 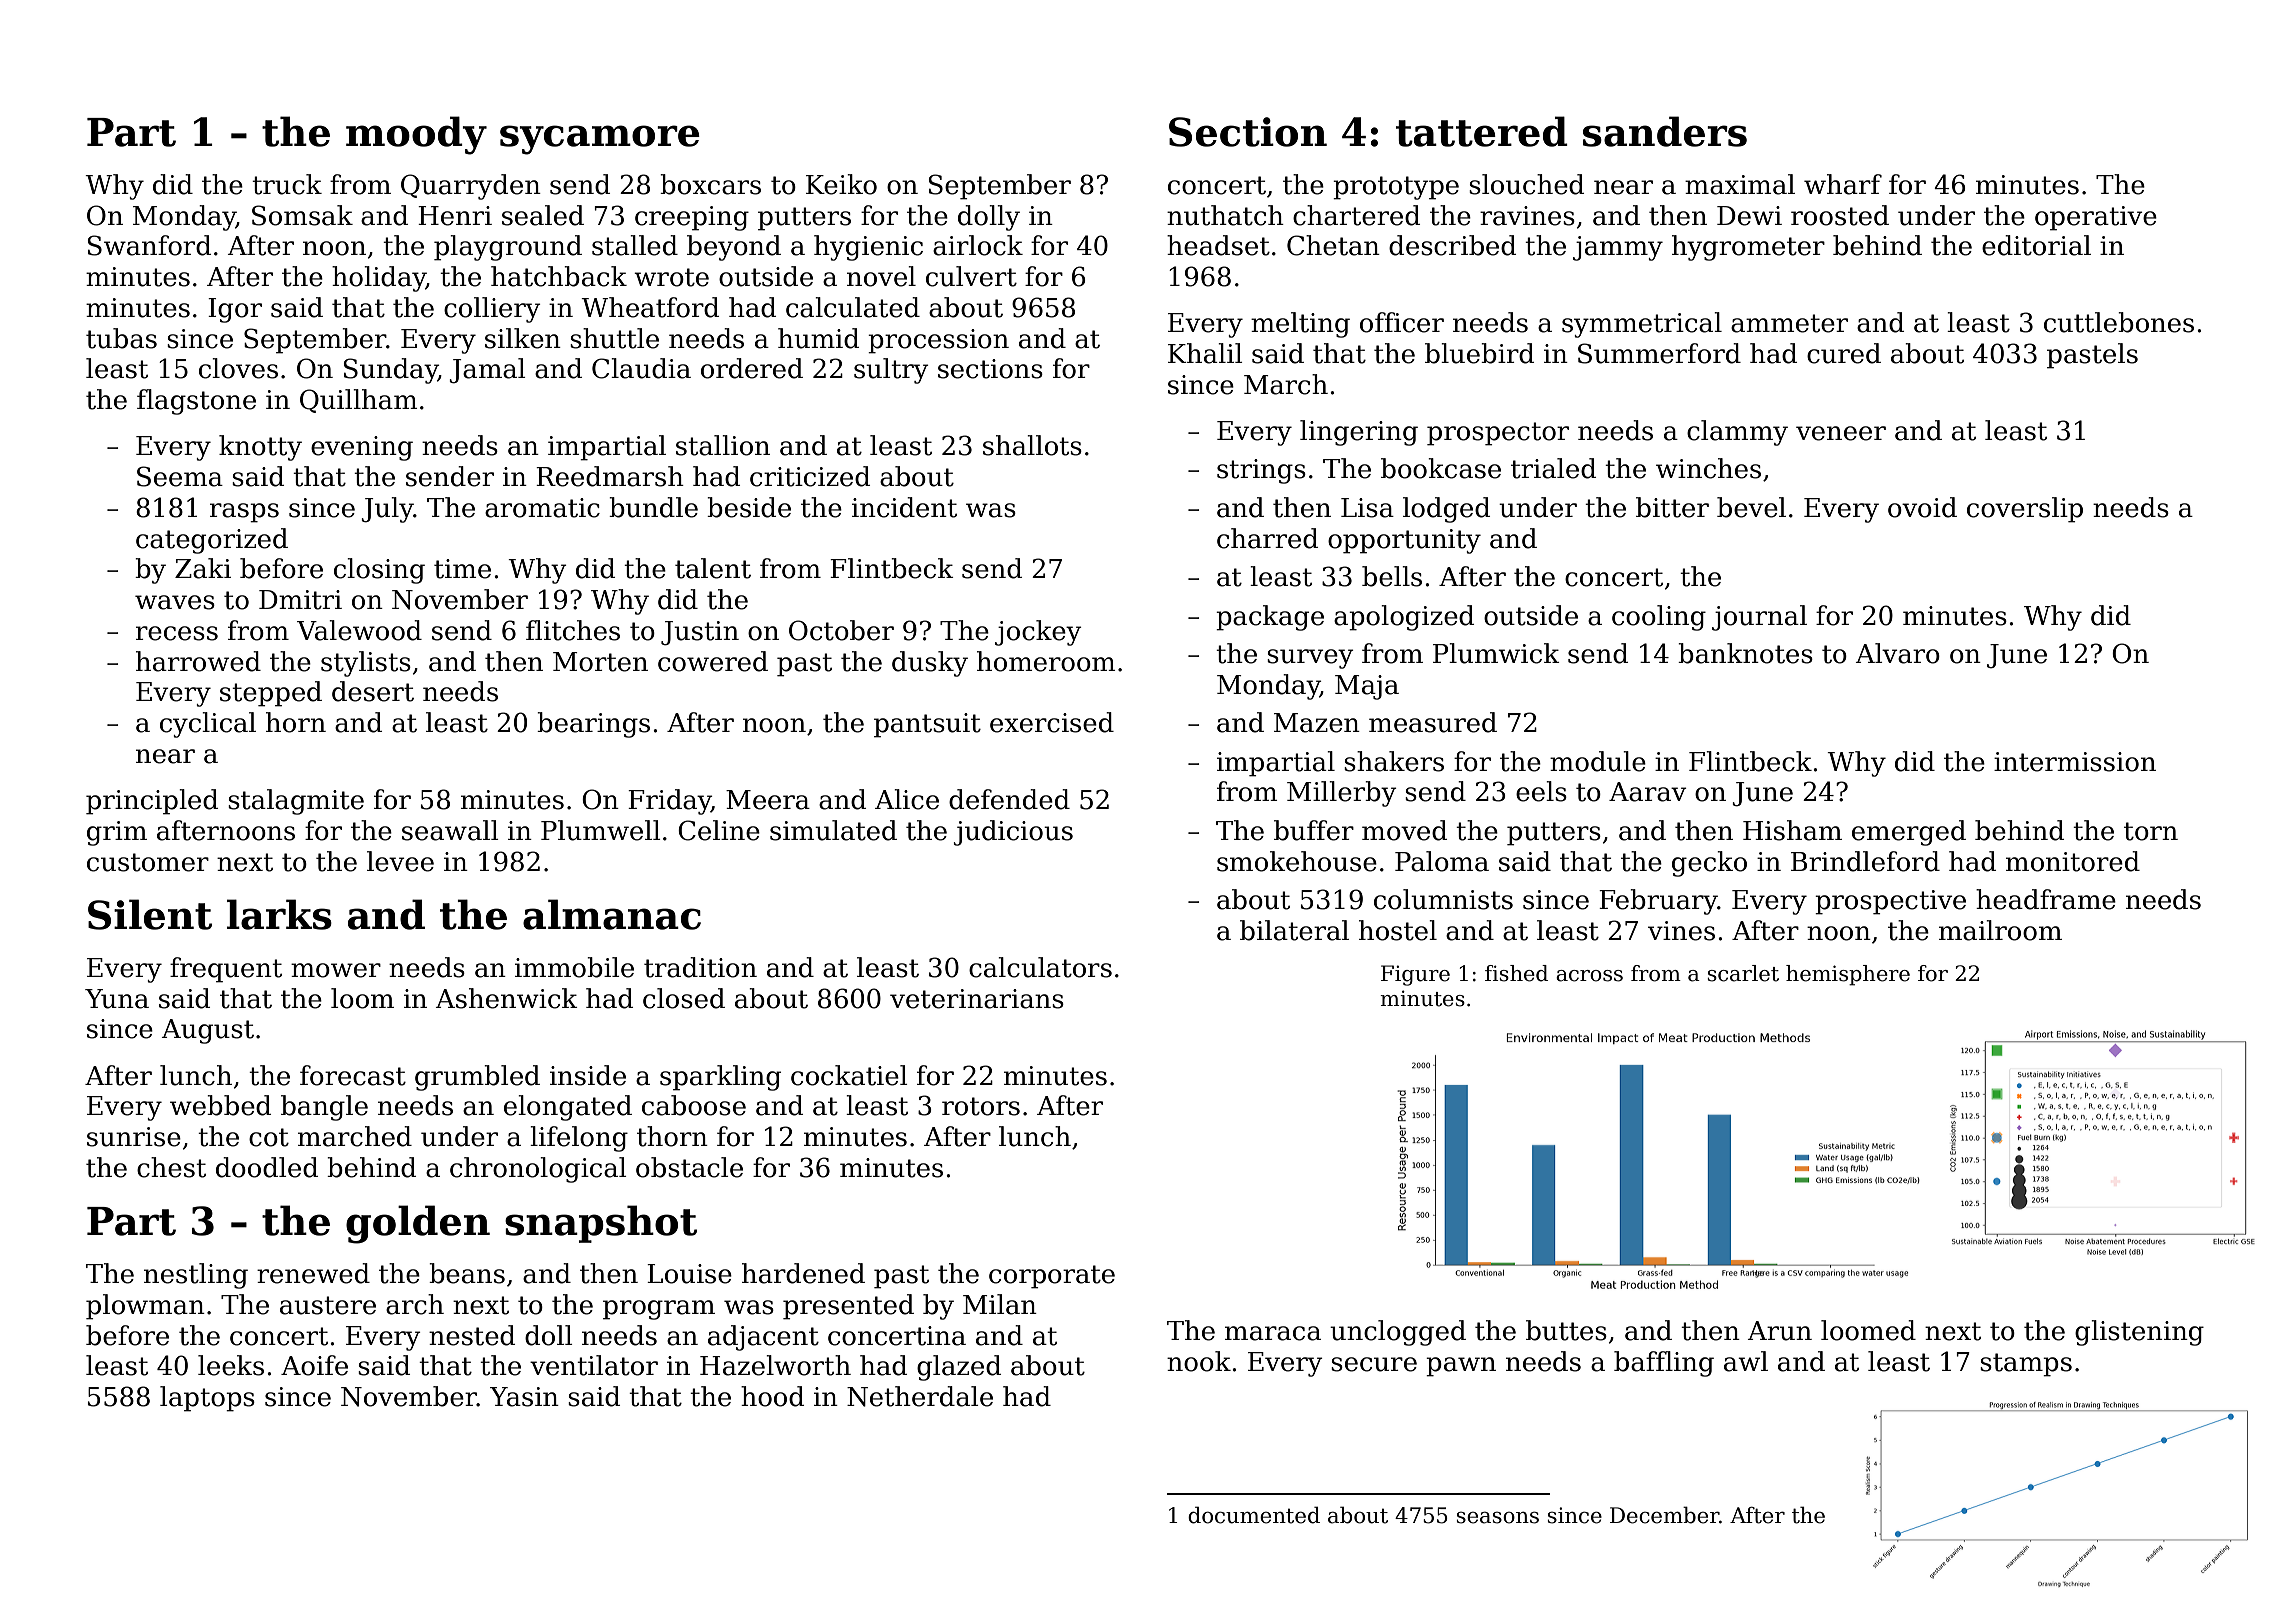 What do you see at coordinates (196, 402) in the image?
I see `flagstone` at bounding box center [196, 402].
